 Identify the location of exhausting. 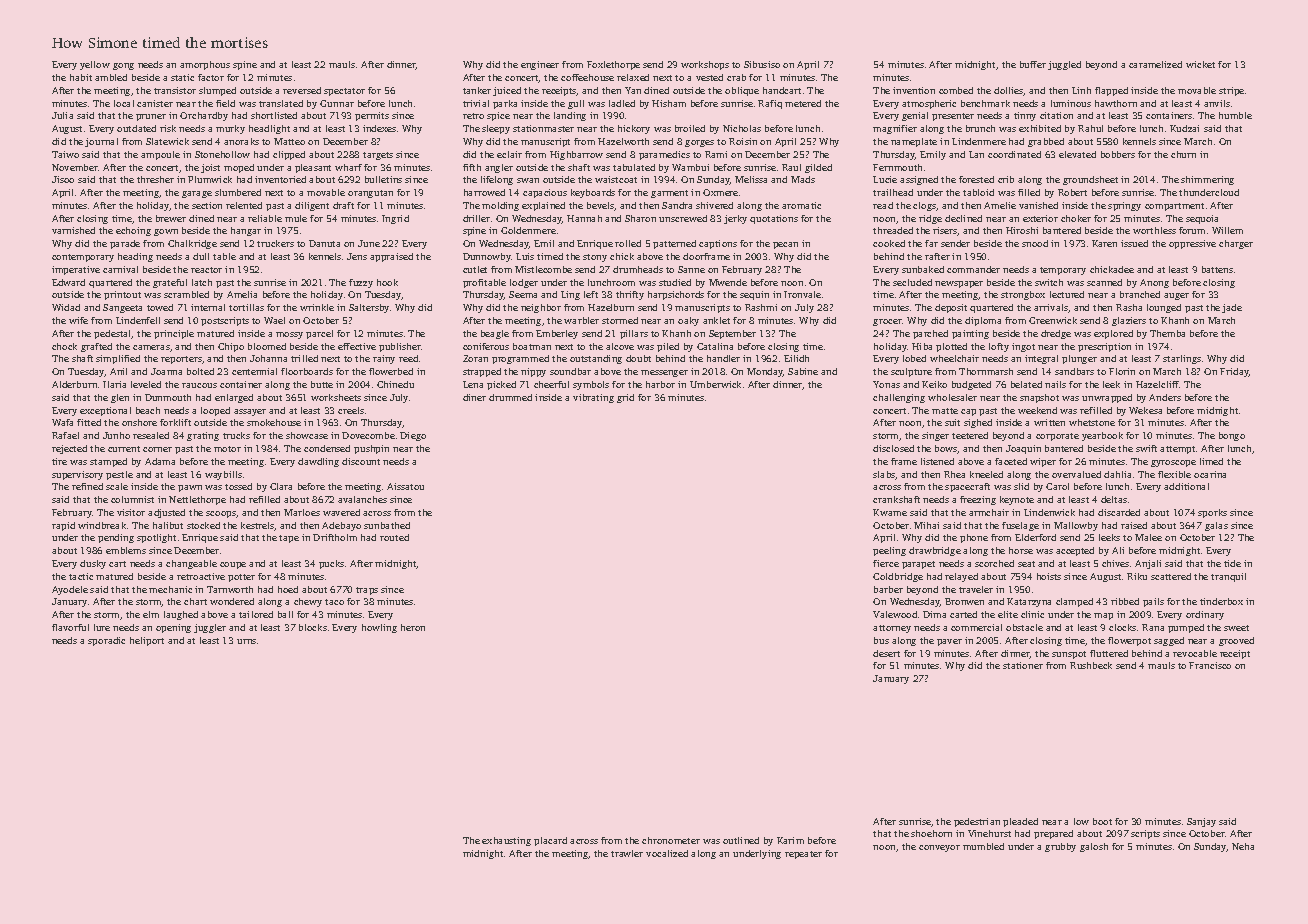
(506, 841).
